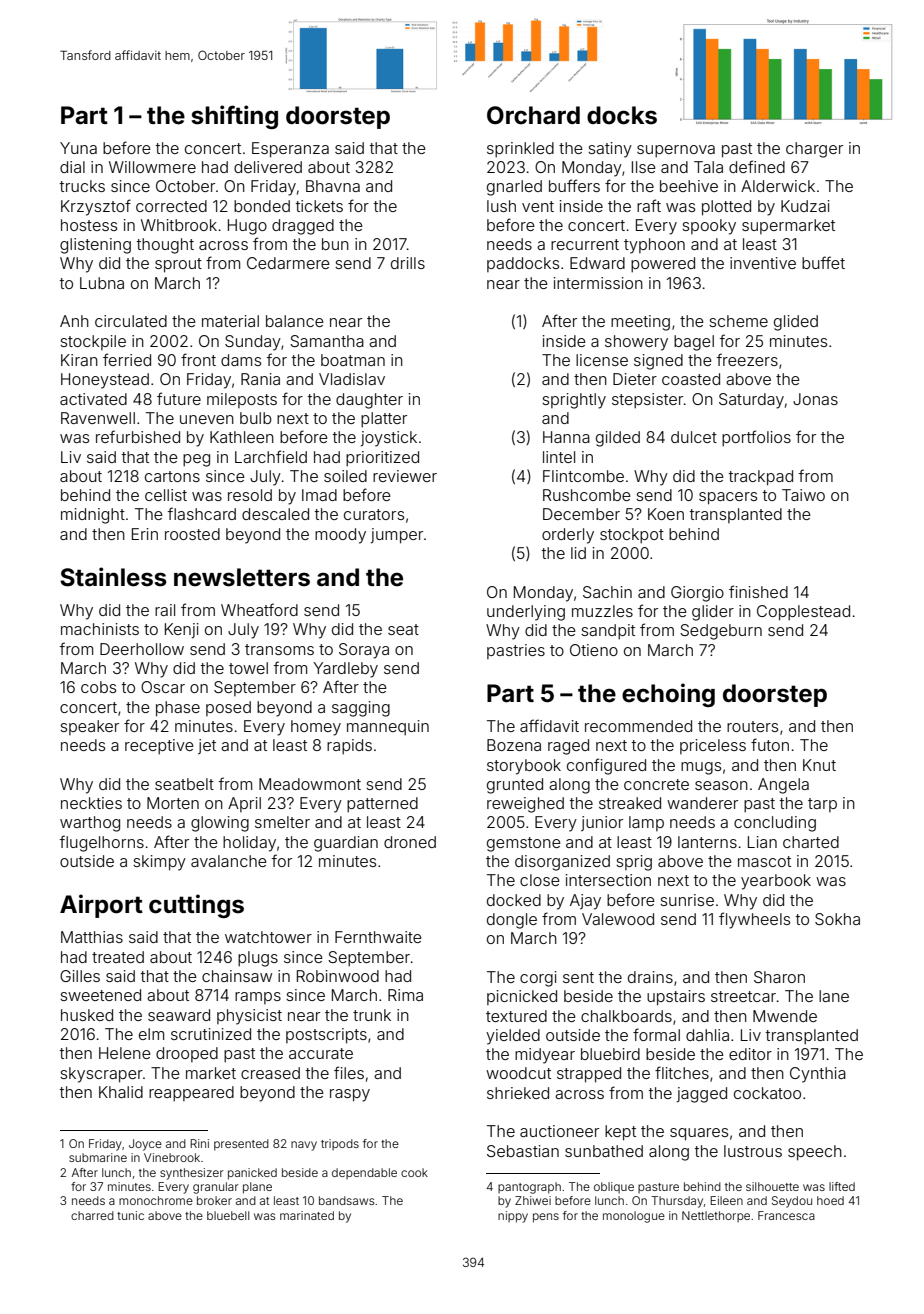 The image size is (924, 1314). Describe the element at coordinates (78, 148) in the screenshot. I see `Yuna` at that location.
